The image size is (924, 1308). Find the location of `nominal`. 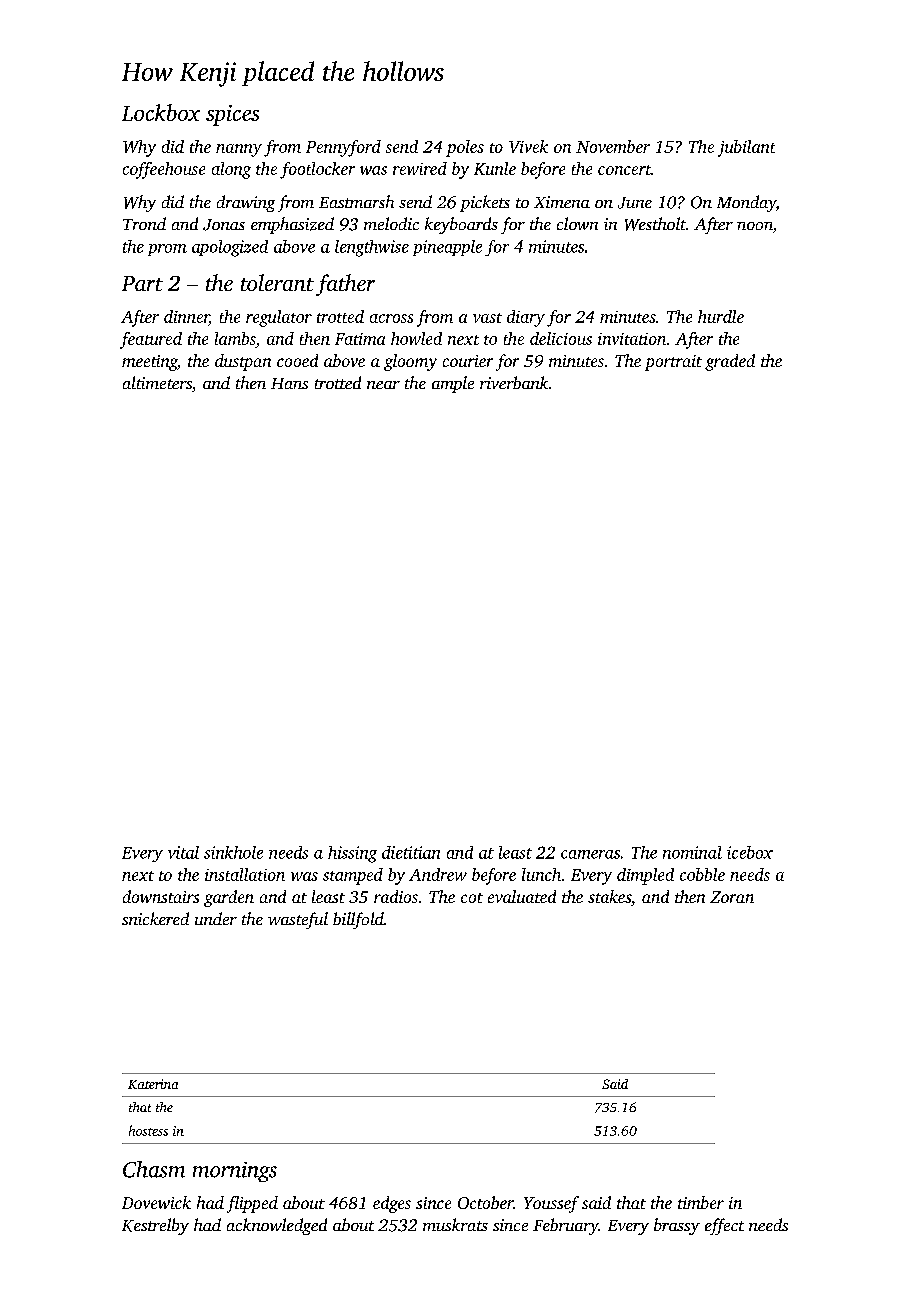

nominal is located at coordinates (692, 852).
